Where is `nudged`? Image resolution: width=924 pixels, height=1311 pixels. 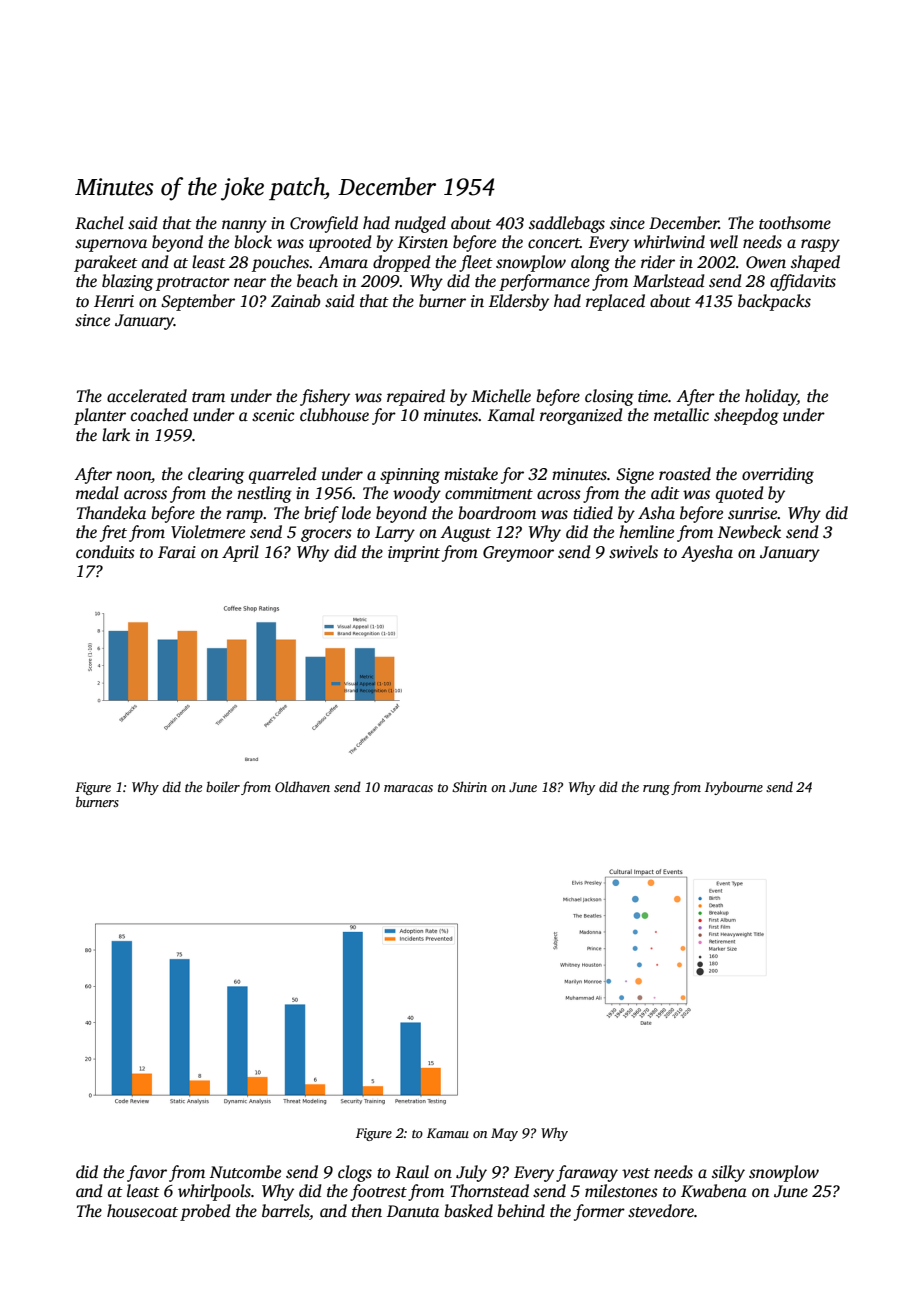
nudged is located at coordinates (420, 224).
